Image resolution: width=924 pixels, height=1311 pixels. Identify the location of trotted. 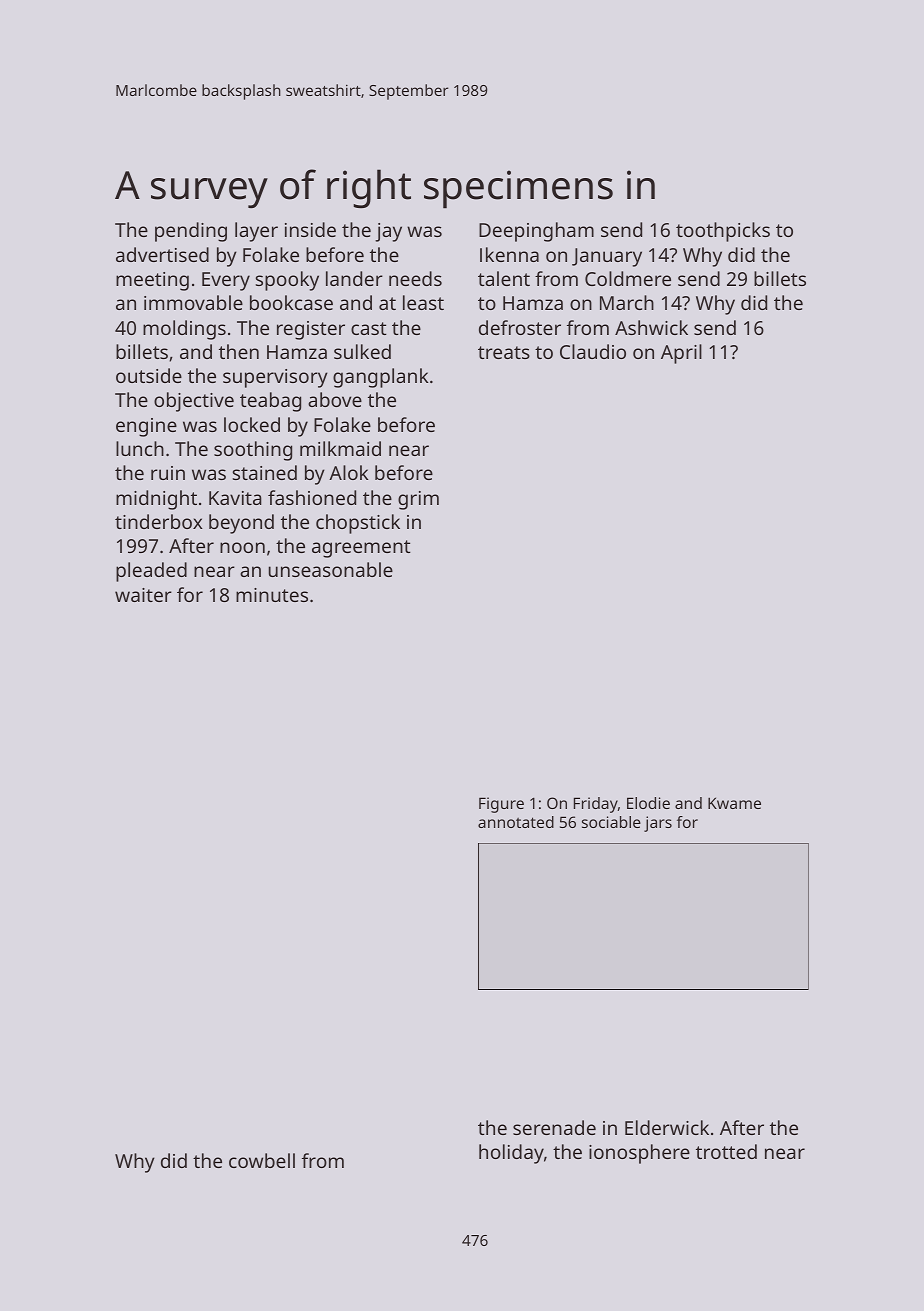
(726, 1151).
